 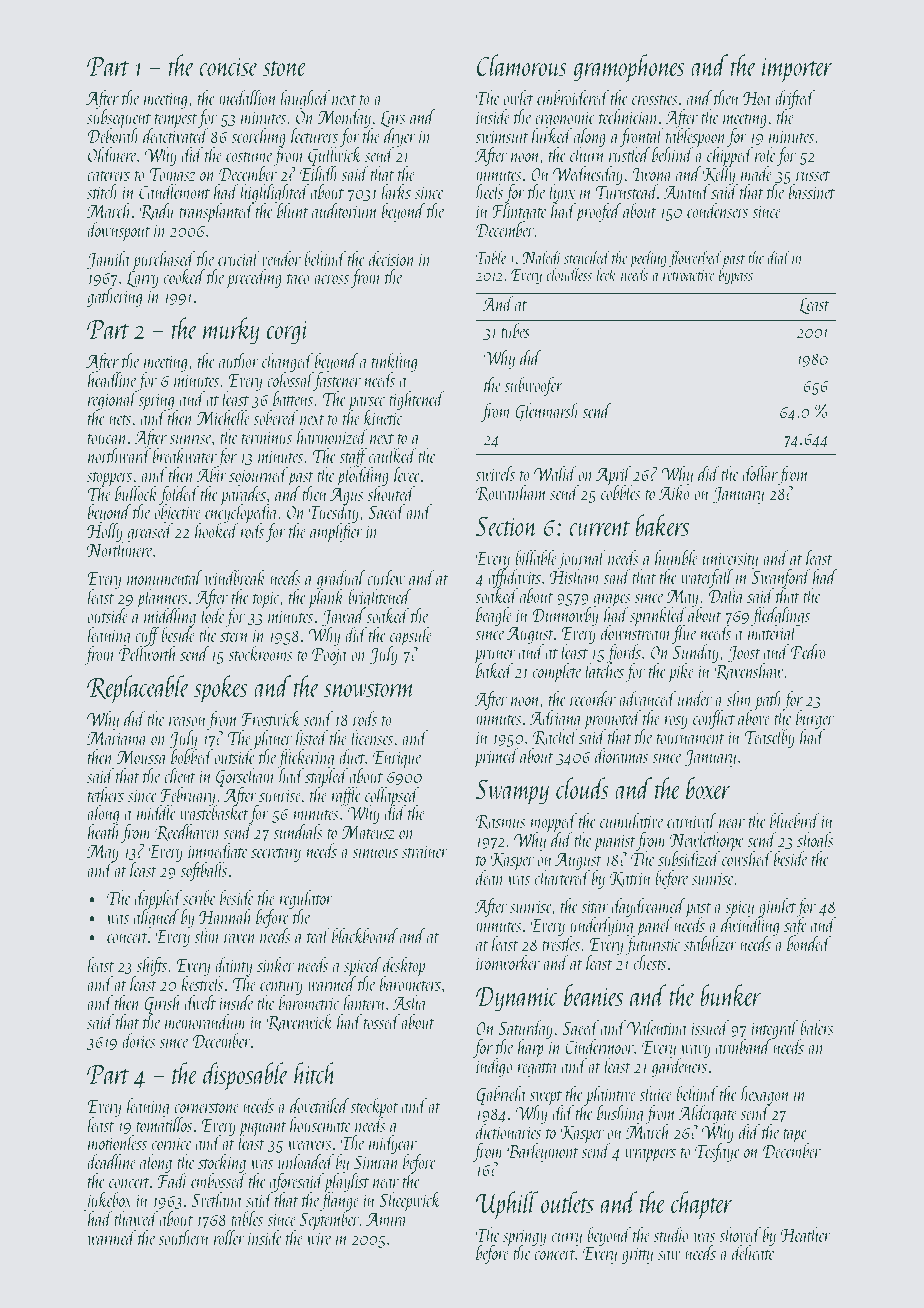 I want to click on sobered, so click(x=275, y=417).
